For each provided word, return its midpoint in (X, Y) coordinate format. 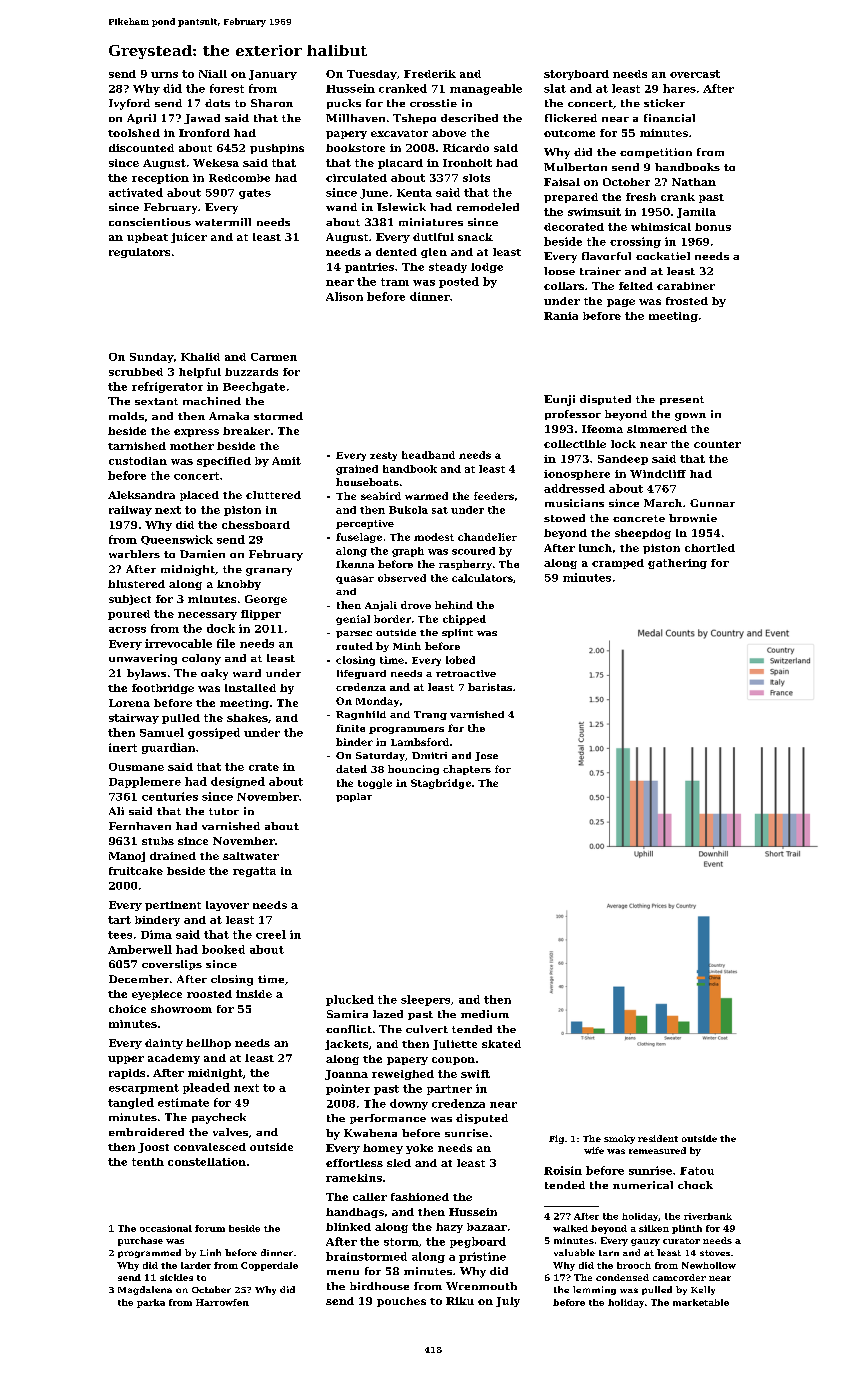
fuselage (359, 538)
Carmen (274, 357)
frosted (687, 301)
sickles (176, 1277)
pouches (401, 1302)
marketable (701, 1302)
